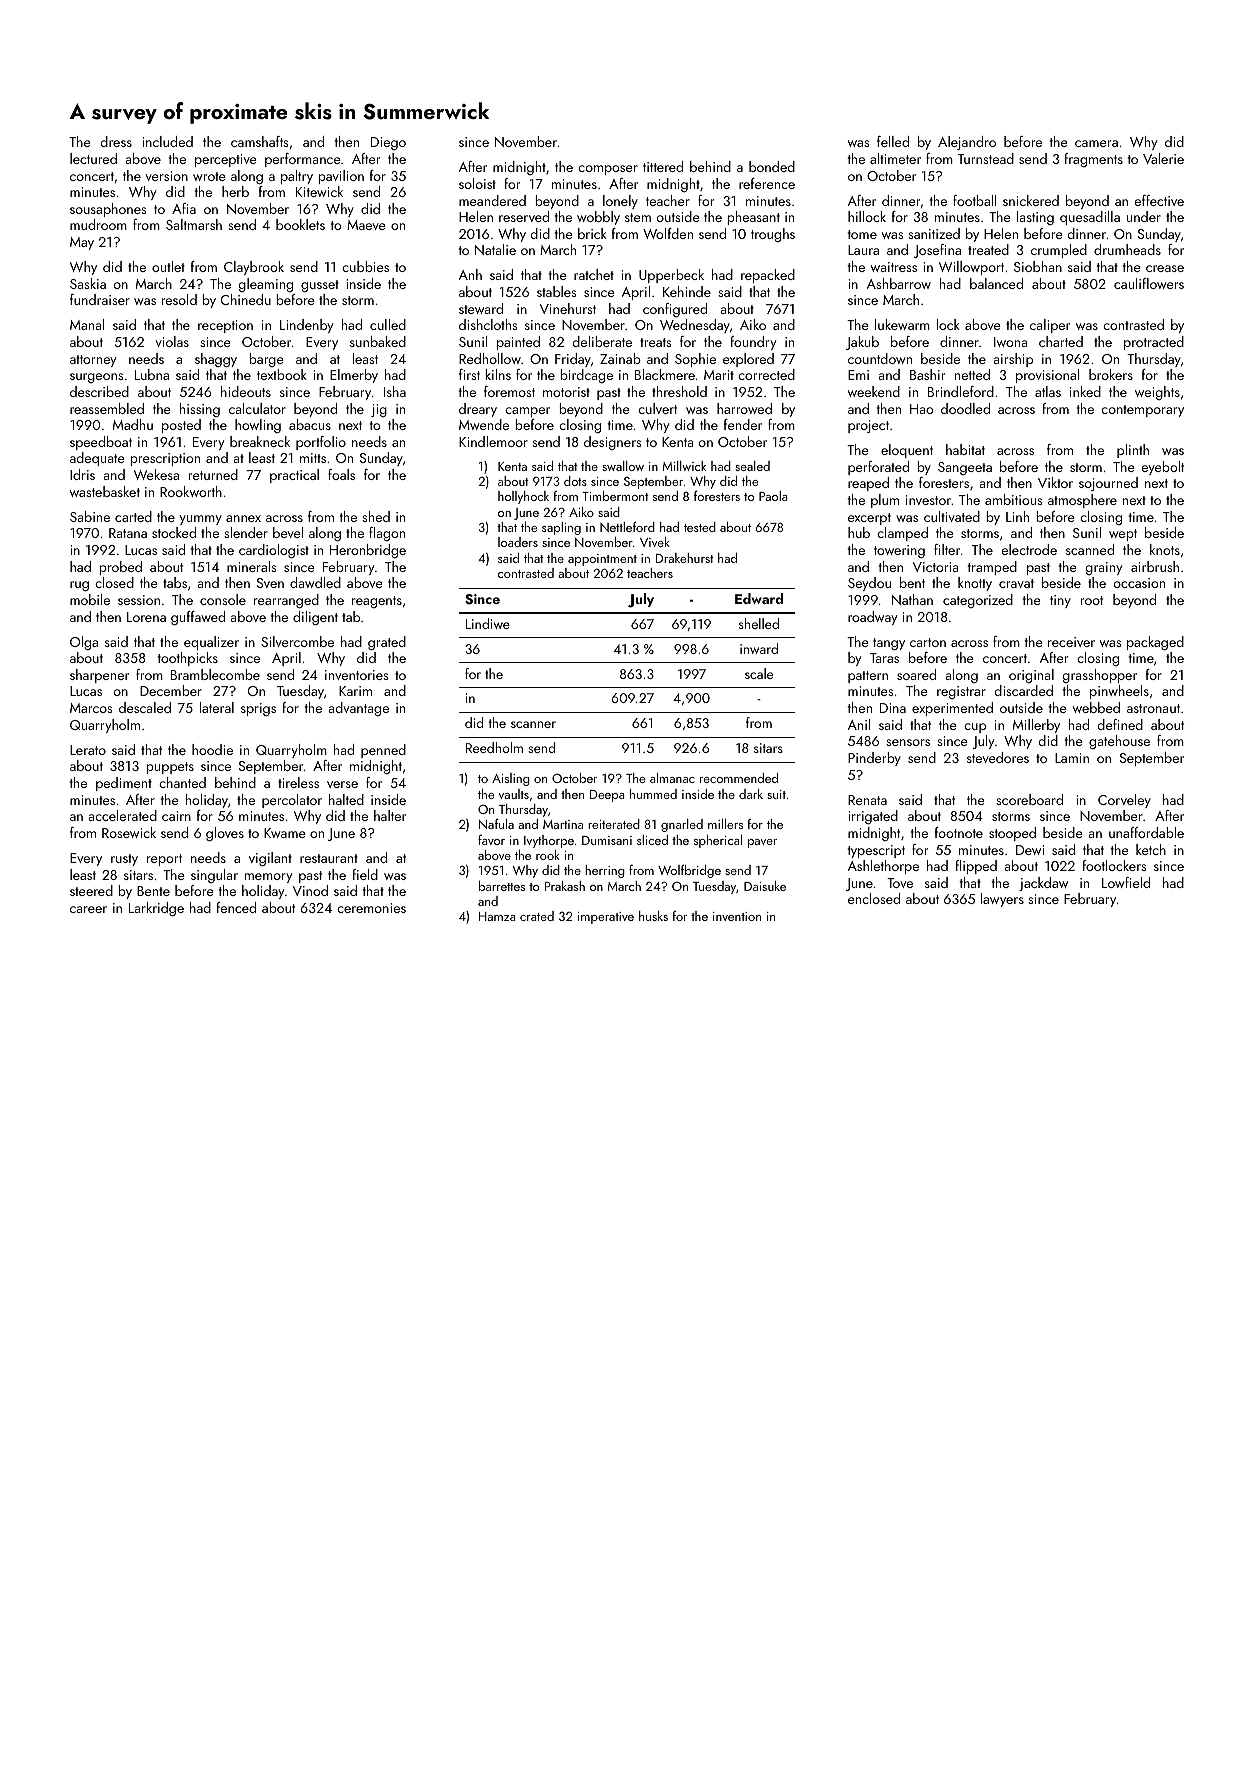  I want to click on under, so click(1144, 216).
